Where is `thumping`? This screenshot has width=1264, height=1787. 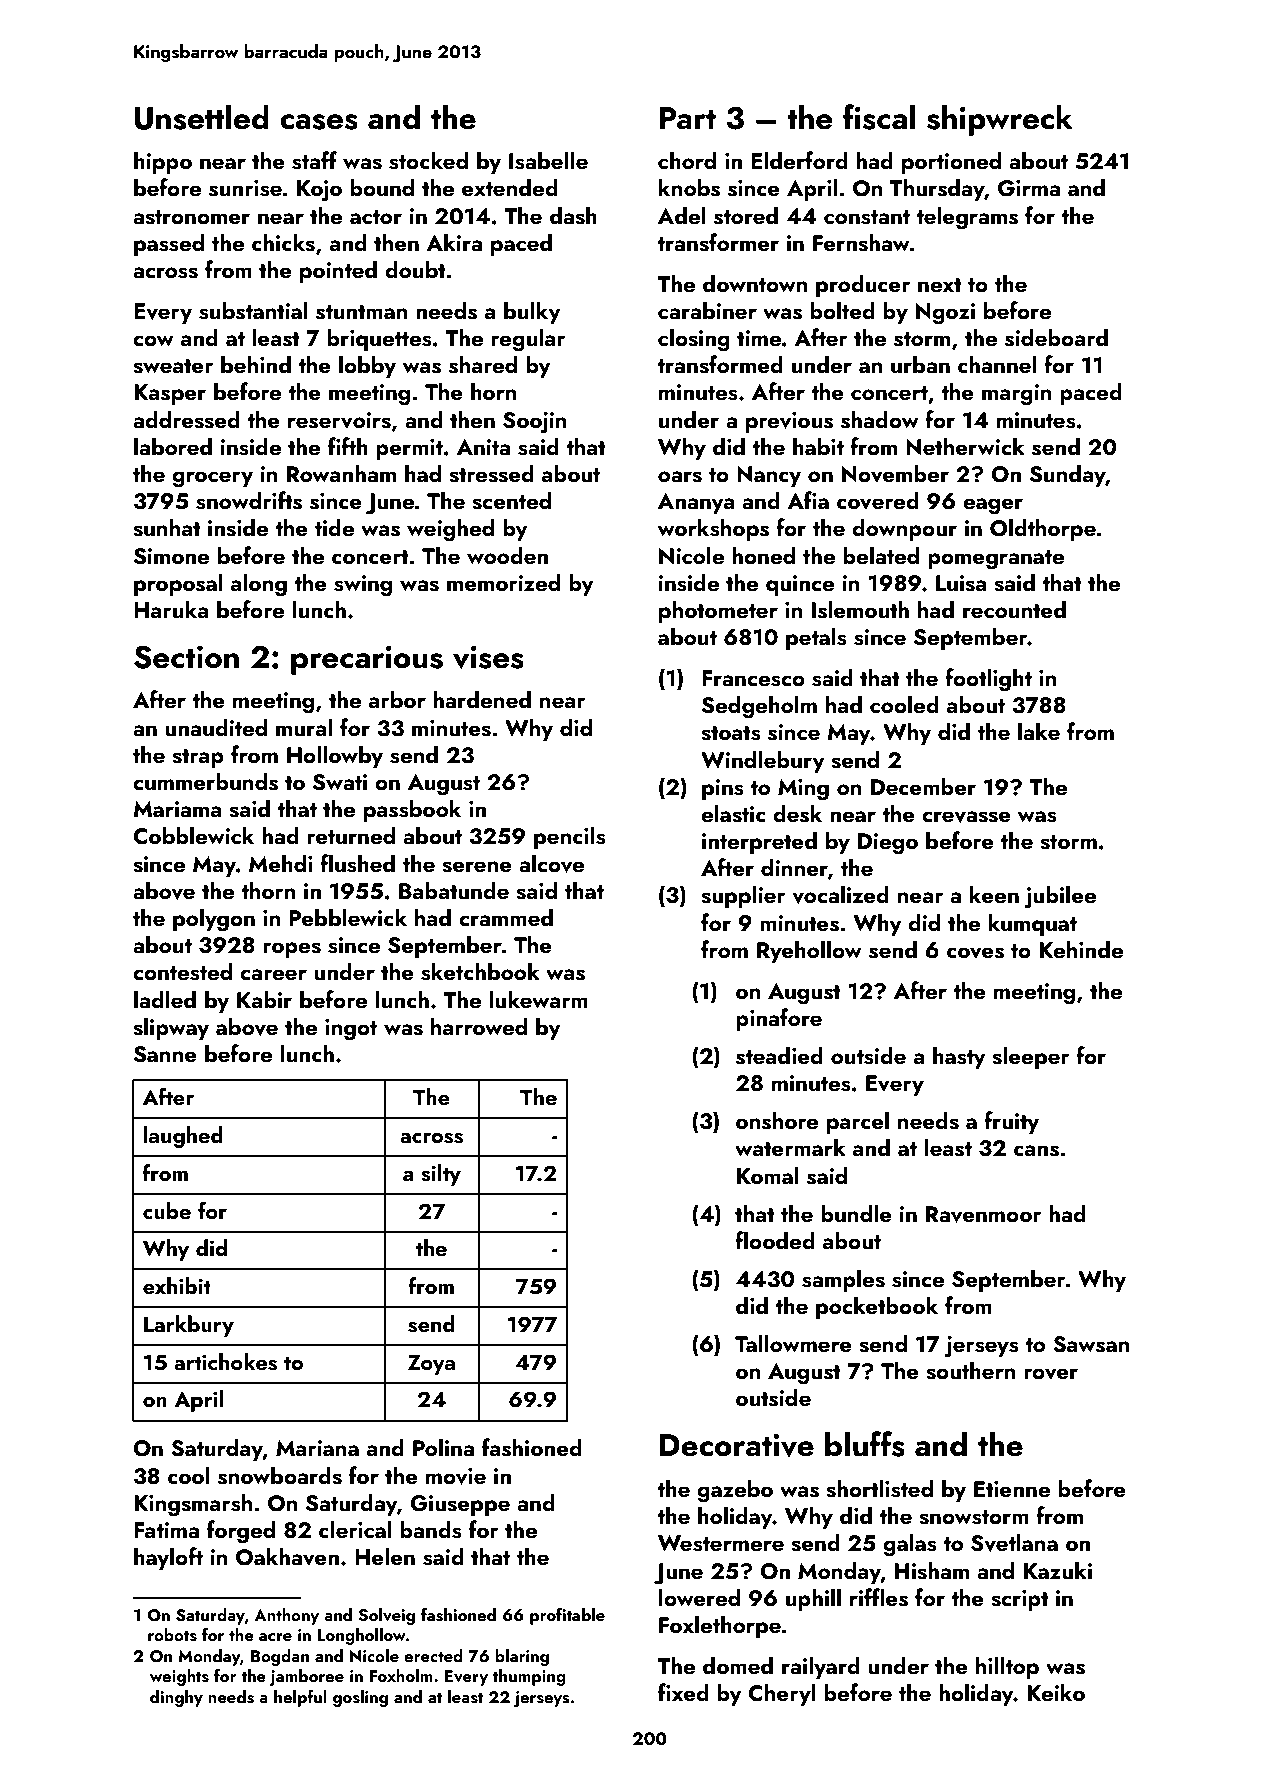 thumping is located at coordinates (529, 1677).
